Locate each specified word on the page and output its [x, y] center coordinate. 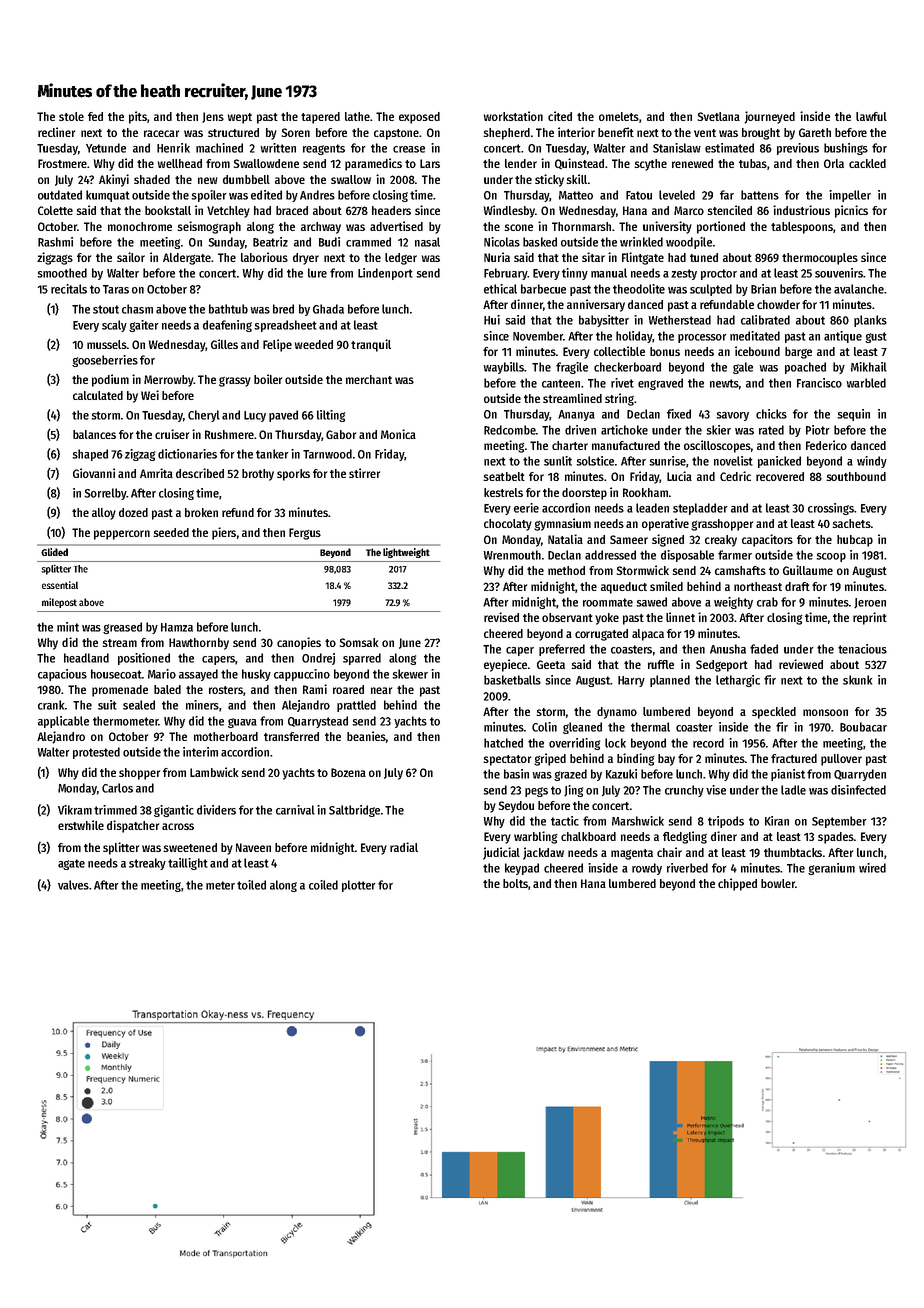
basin [516, 774]
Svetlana [719, 116]
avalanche [859, 289]
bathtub [228, 309]
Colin [544, 727]
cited [560, 116]
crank [51, 705]
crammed [368, 242]
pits [138, 117]
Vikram [75, 810]
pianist [788, 775]
